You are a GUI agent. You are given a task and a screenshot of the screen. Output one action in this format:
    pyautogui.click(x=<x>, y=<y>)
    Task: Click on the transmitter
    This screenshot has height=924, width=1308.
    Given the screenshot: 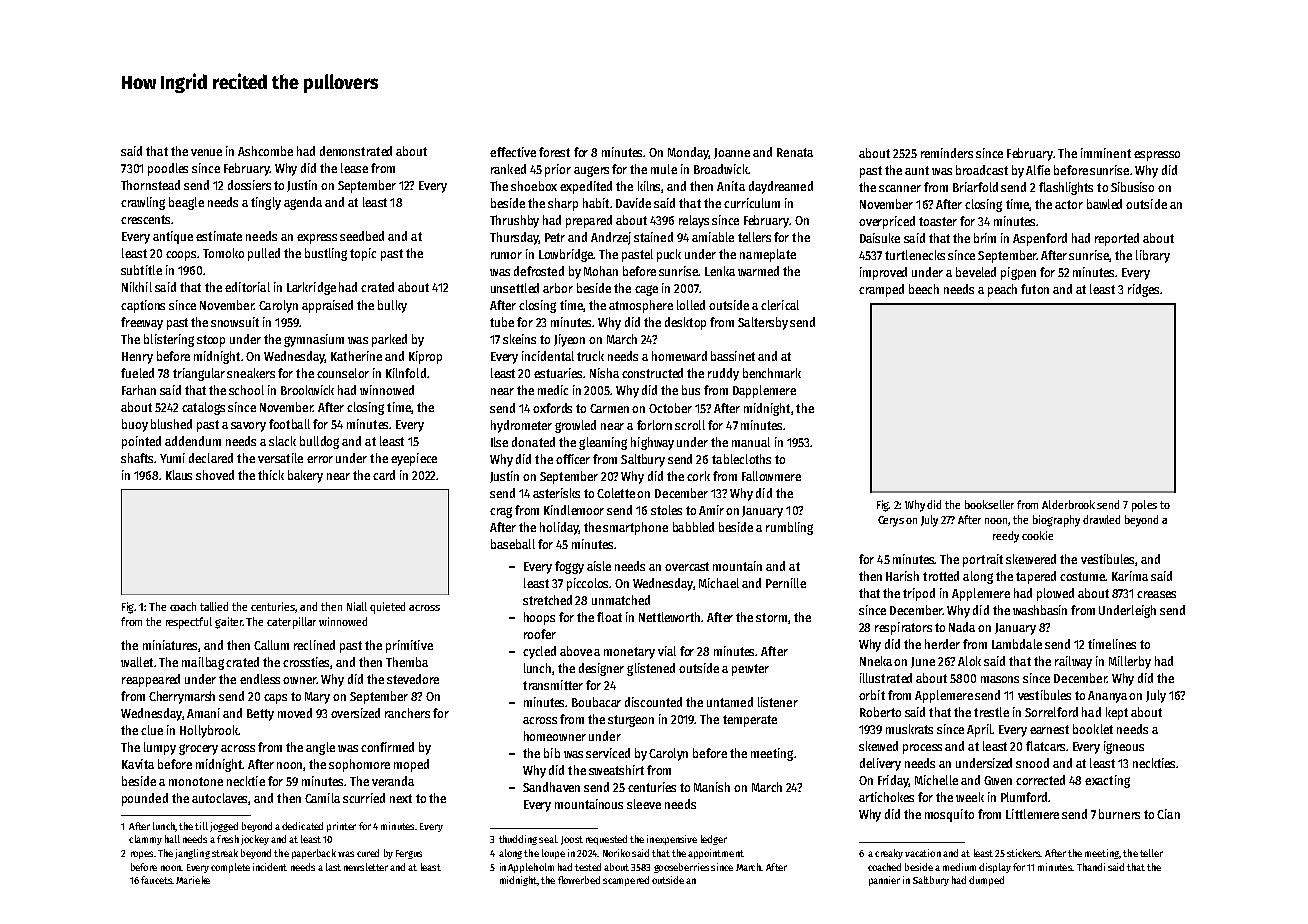 What is the action you would take?
    pyautogui.click(x=553, y=685)
